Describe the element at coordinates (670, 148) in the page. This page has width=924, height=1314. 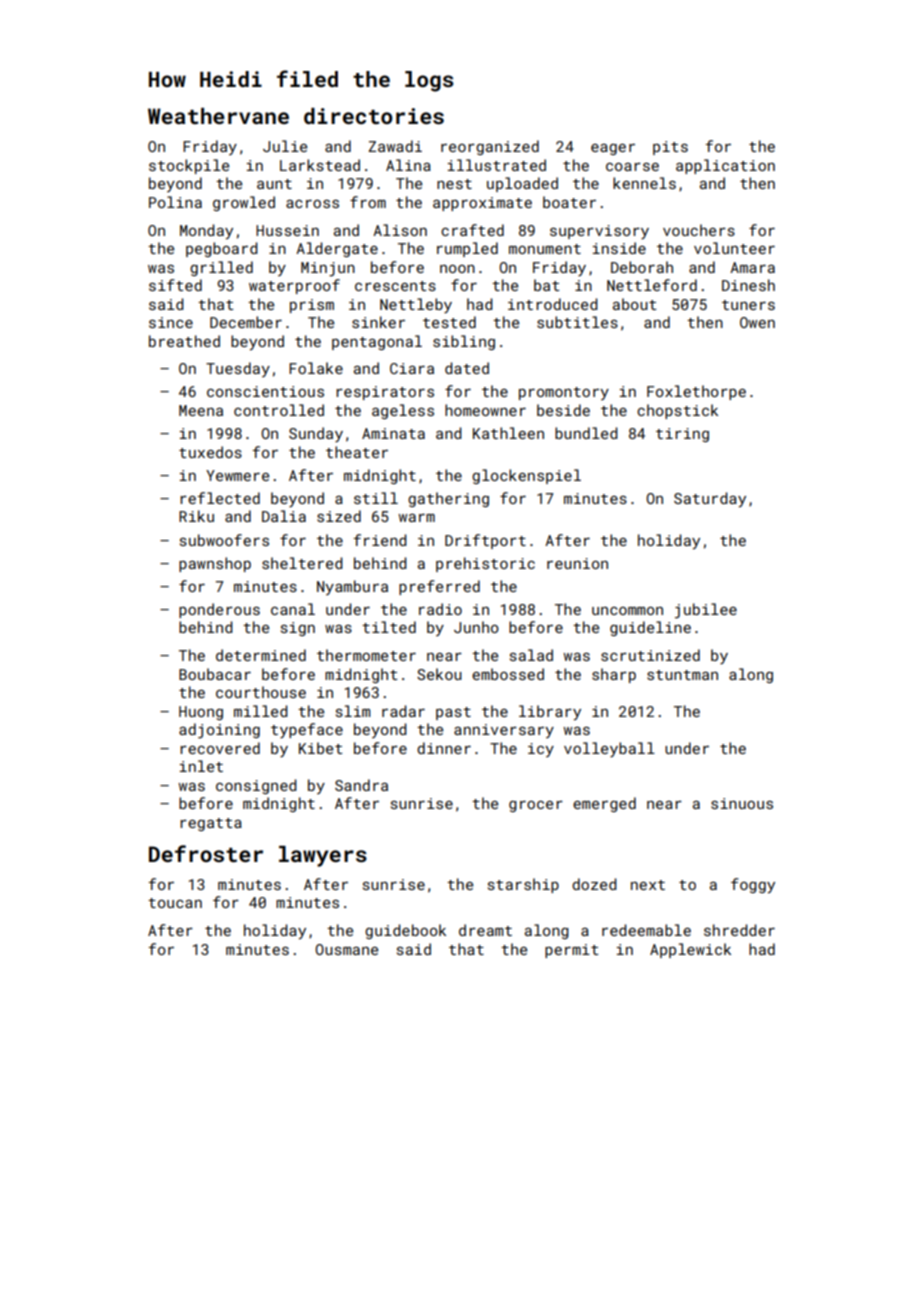
I see `pits` at that location.
